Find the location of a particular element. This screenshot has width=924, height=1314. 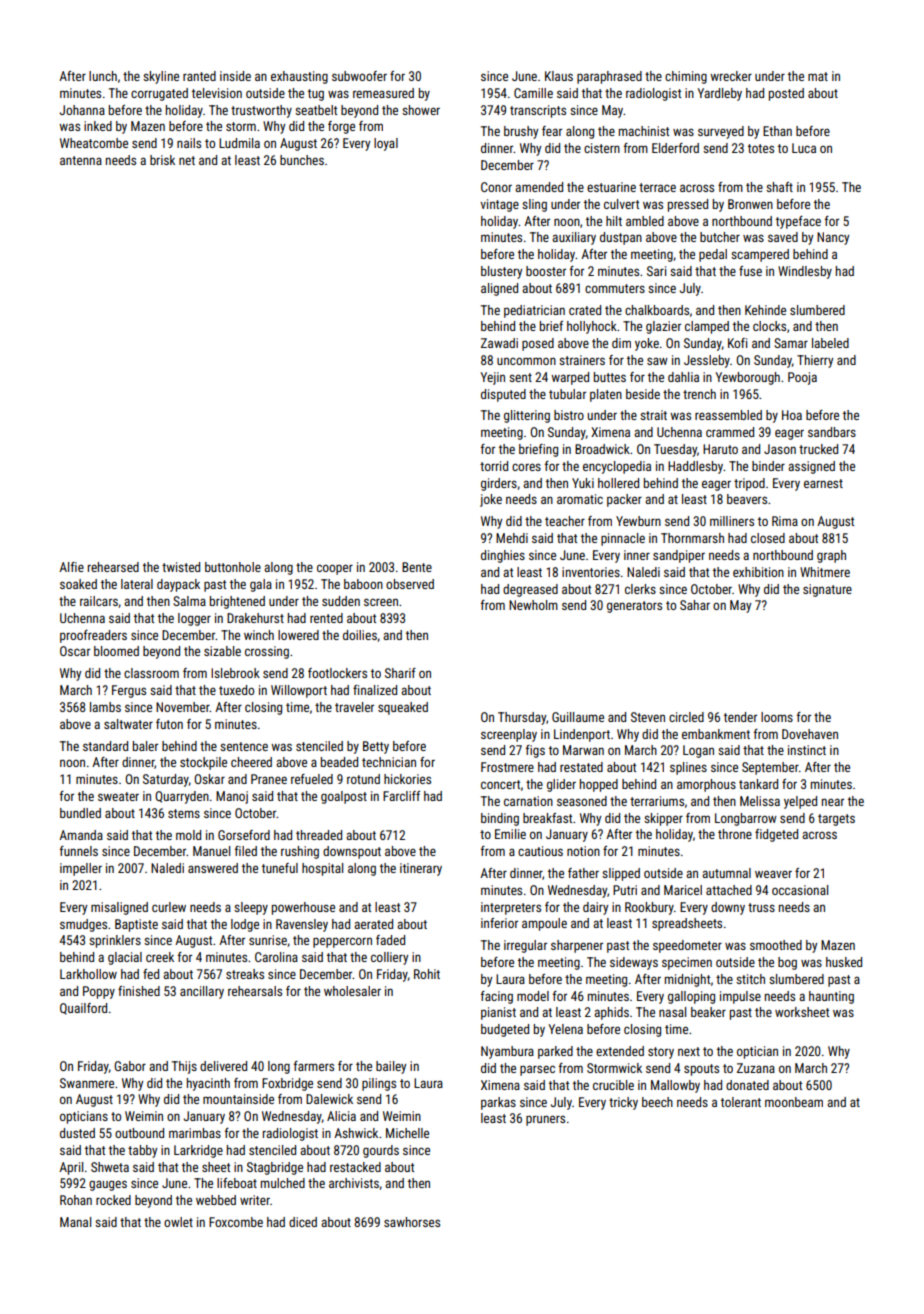

circled is located at coordinates (686, 717).
